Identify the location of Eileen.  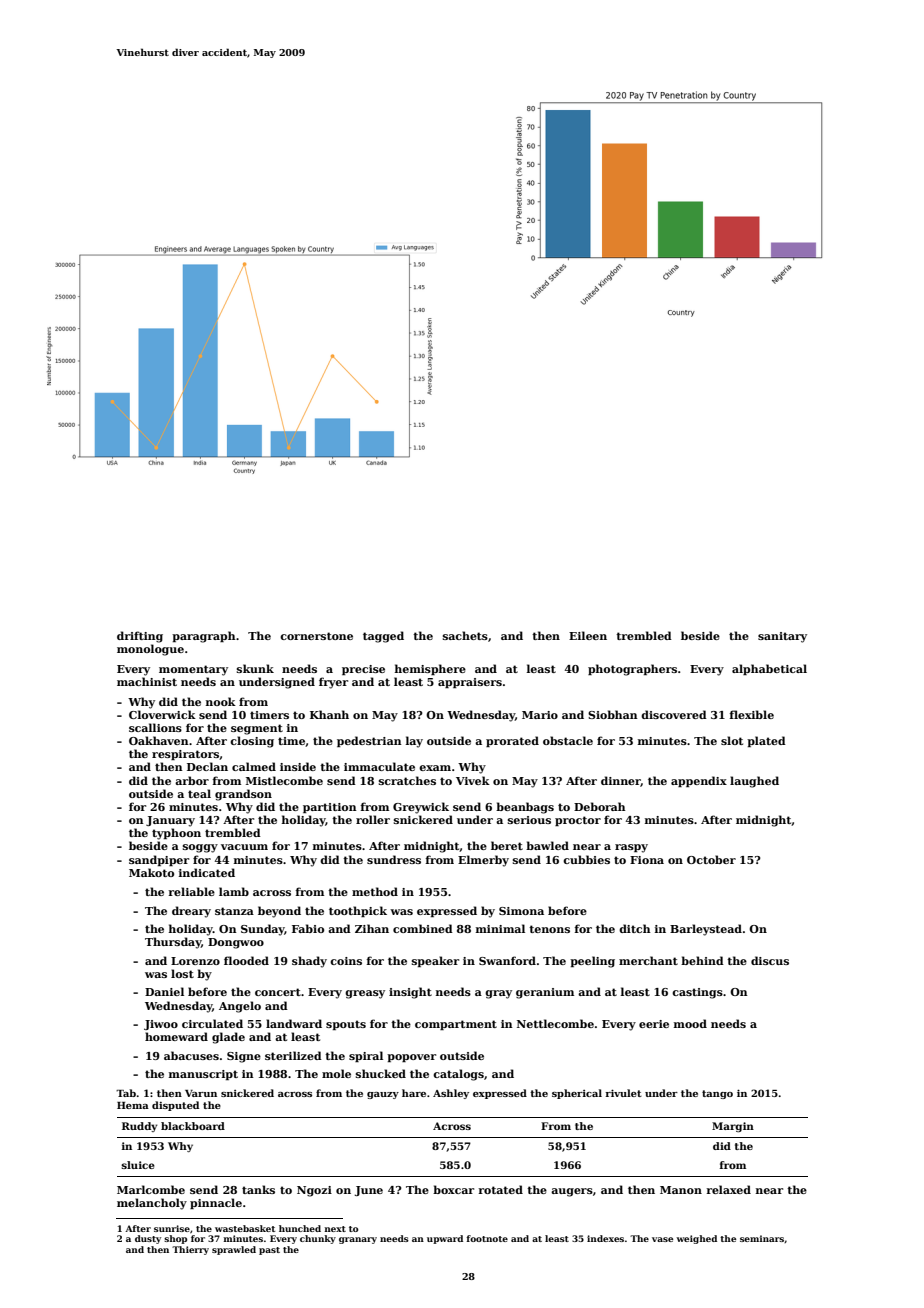
(588, 635).
